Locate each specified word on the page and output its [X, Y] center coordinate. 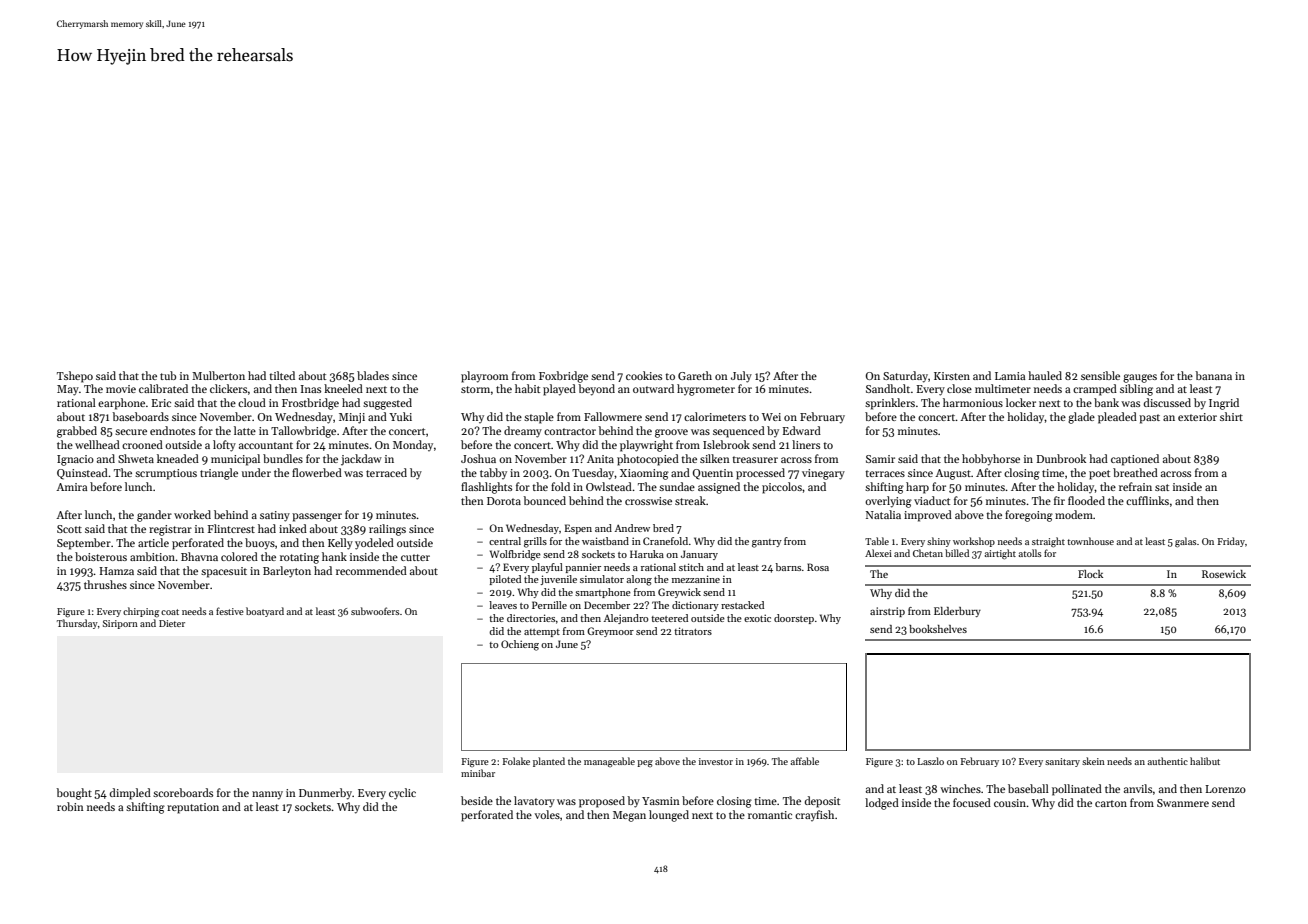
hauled [1045, 375]
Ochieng [520, 645]
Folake [516, 761]
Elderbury [957, 612]
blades [373, 375]
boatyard [265, 612]
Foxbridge [563, 377]
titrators [693, 631]
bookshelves [938, 629]
